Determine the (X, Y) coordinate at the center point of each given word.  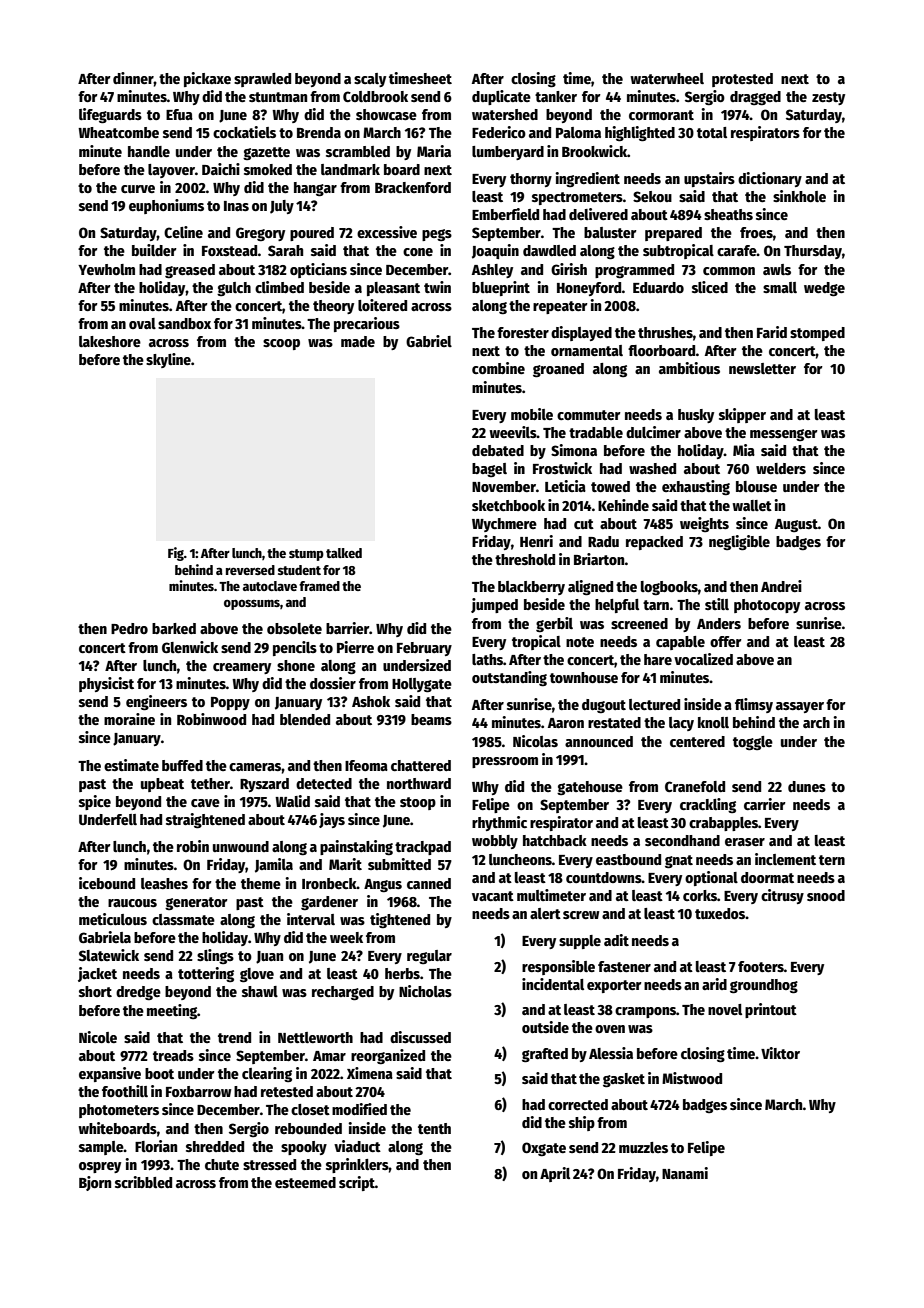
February (424, 649)
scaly (370, 80)
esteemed (305, 1182)
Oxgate (544, 1149)
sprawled (262, 80)
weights (704, 524)
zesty (828, 98)
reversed (250, 570)
